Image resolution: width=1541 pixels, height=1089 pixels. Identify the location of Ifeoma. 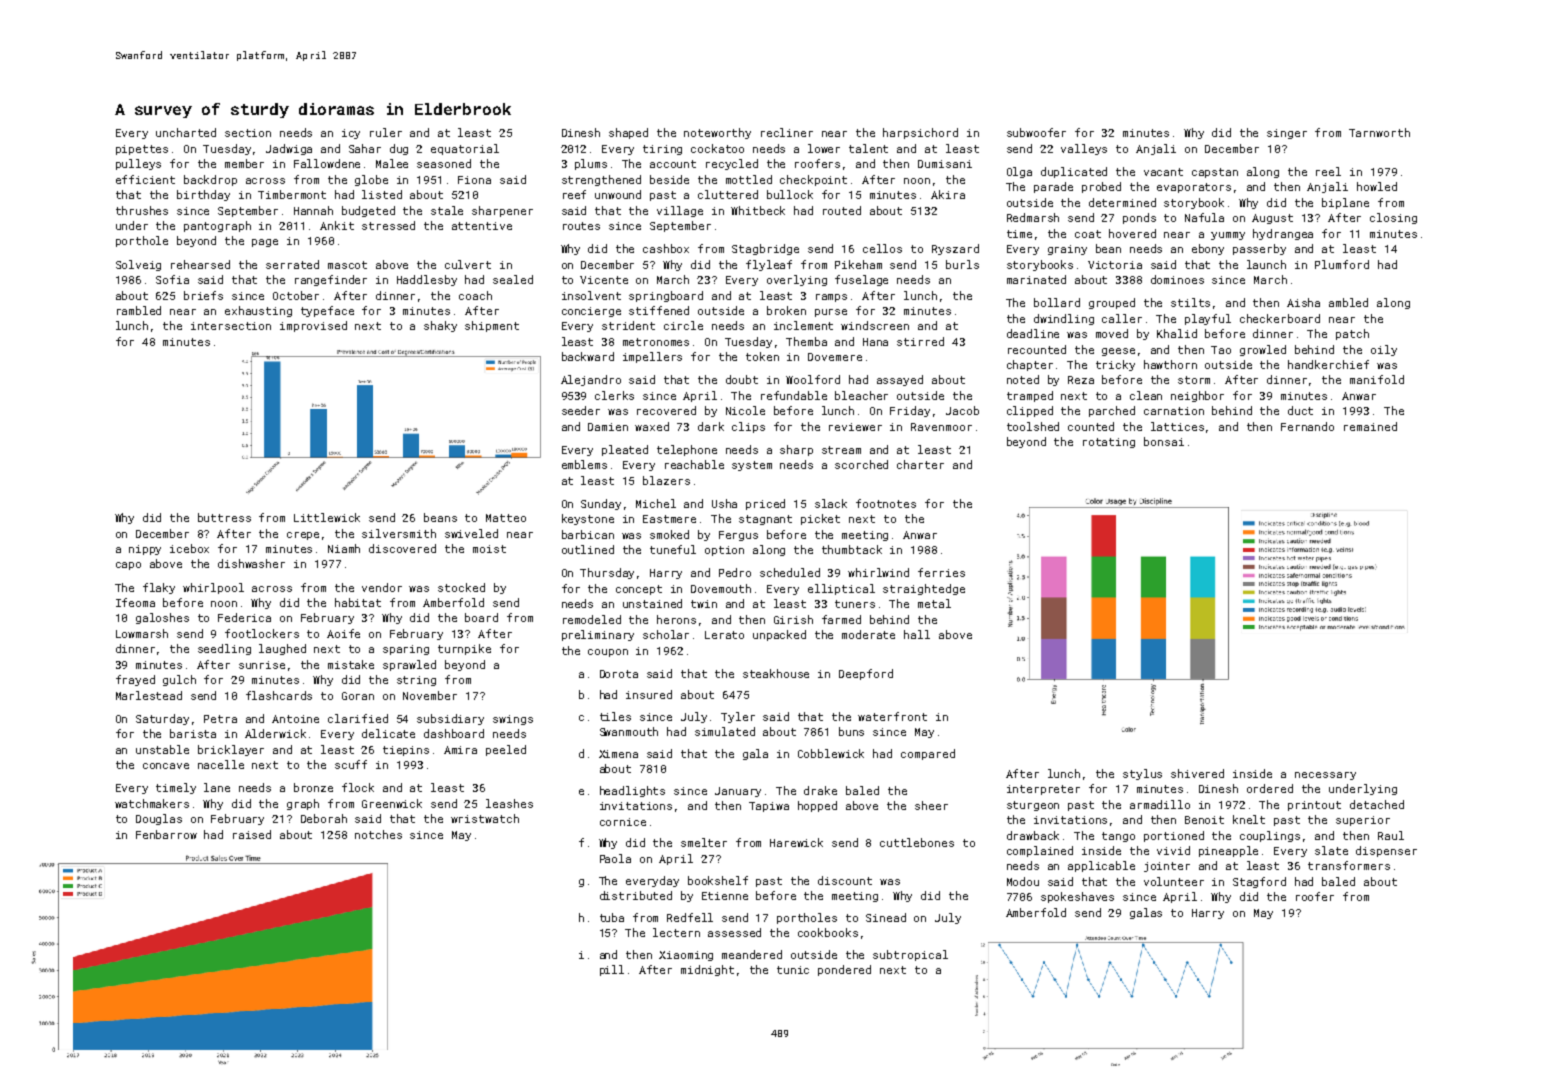
(135, 602).
